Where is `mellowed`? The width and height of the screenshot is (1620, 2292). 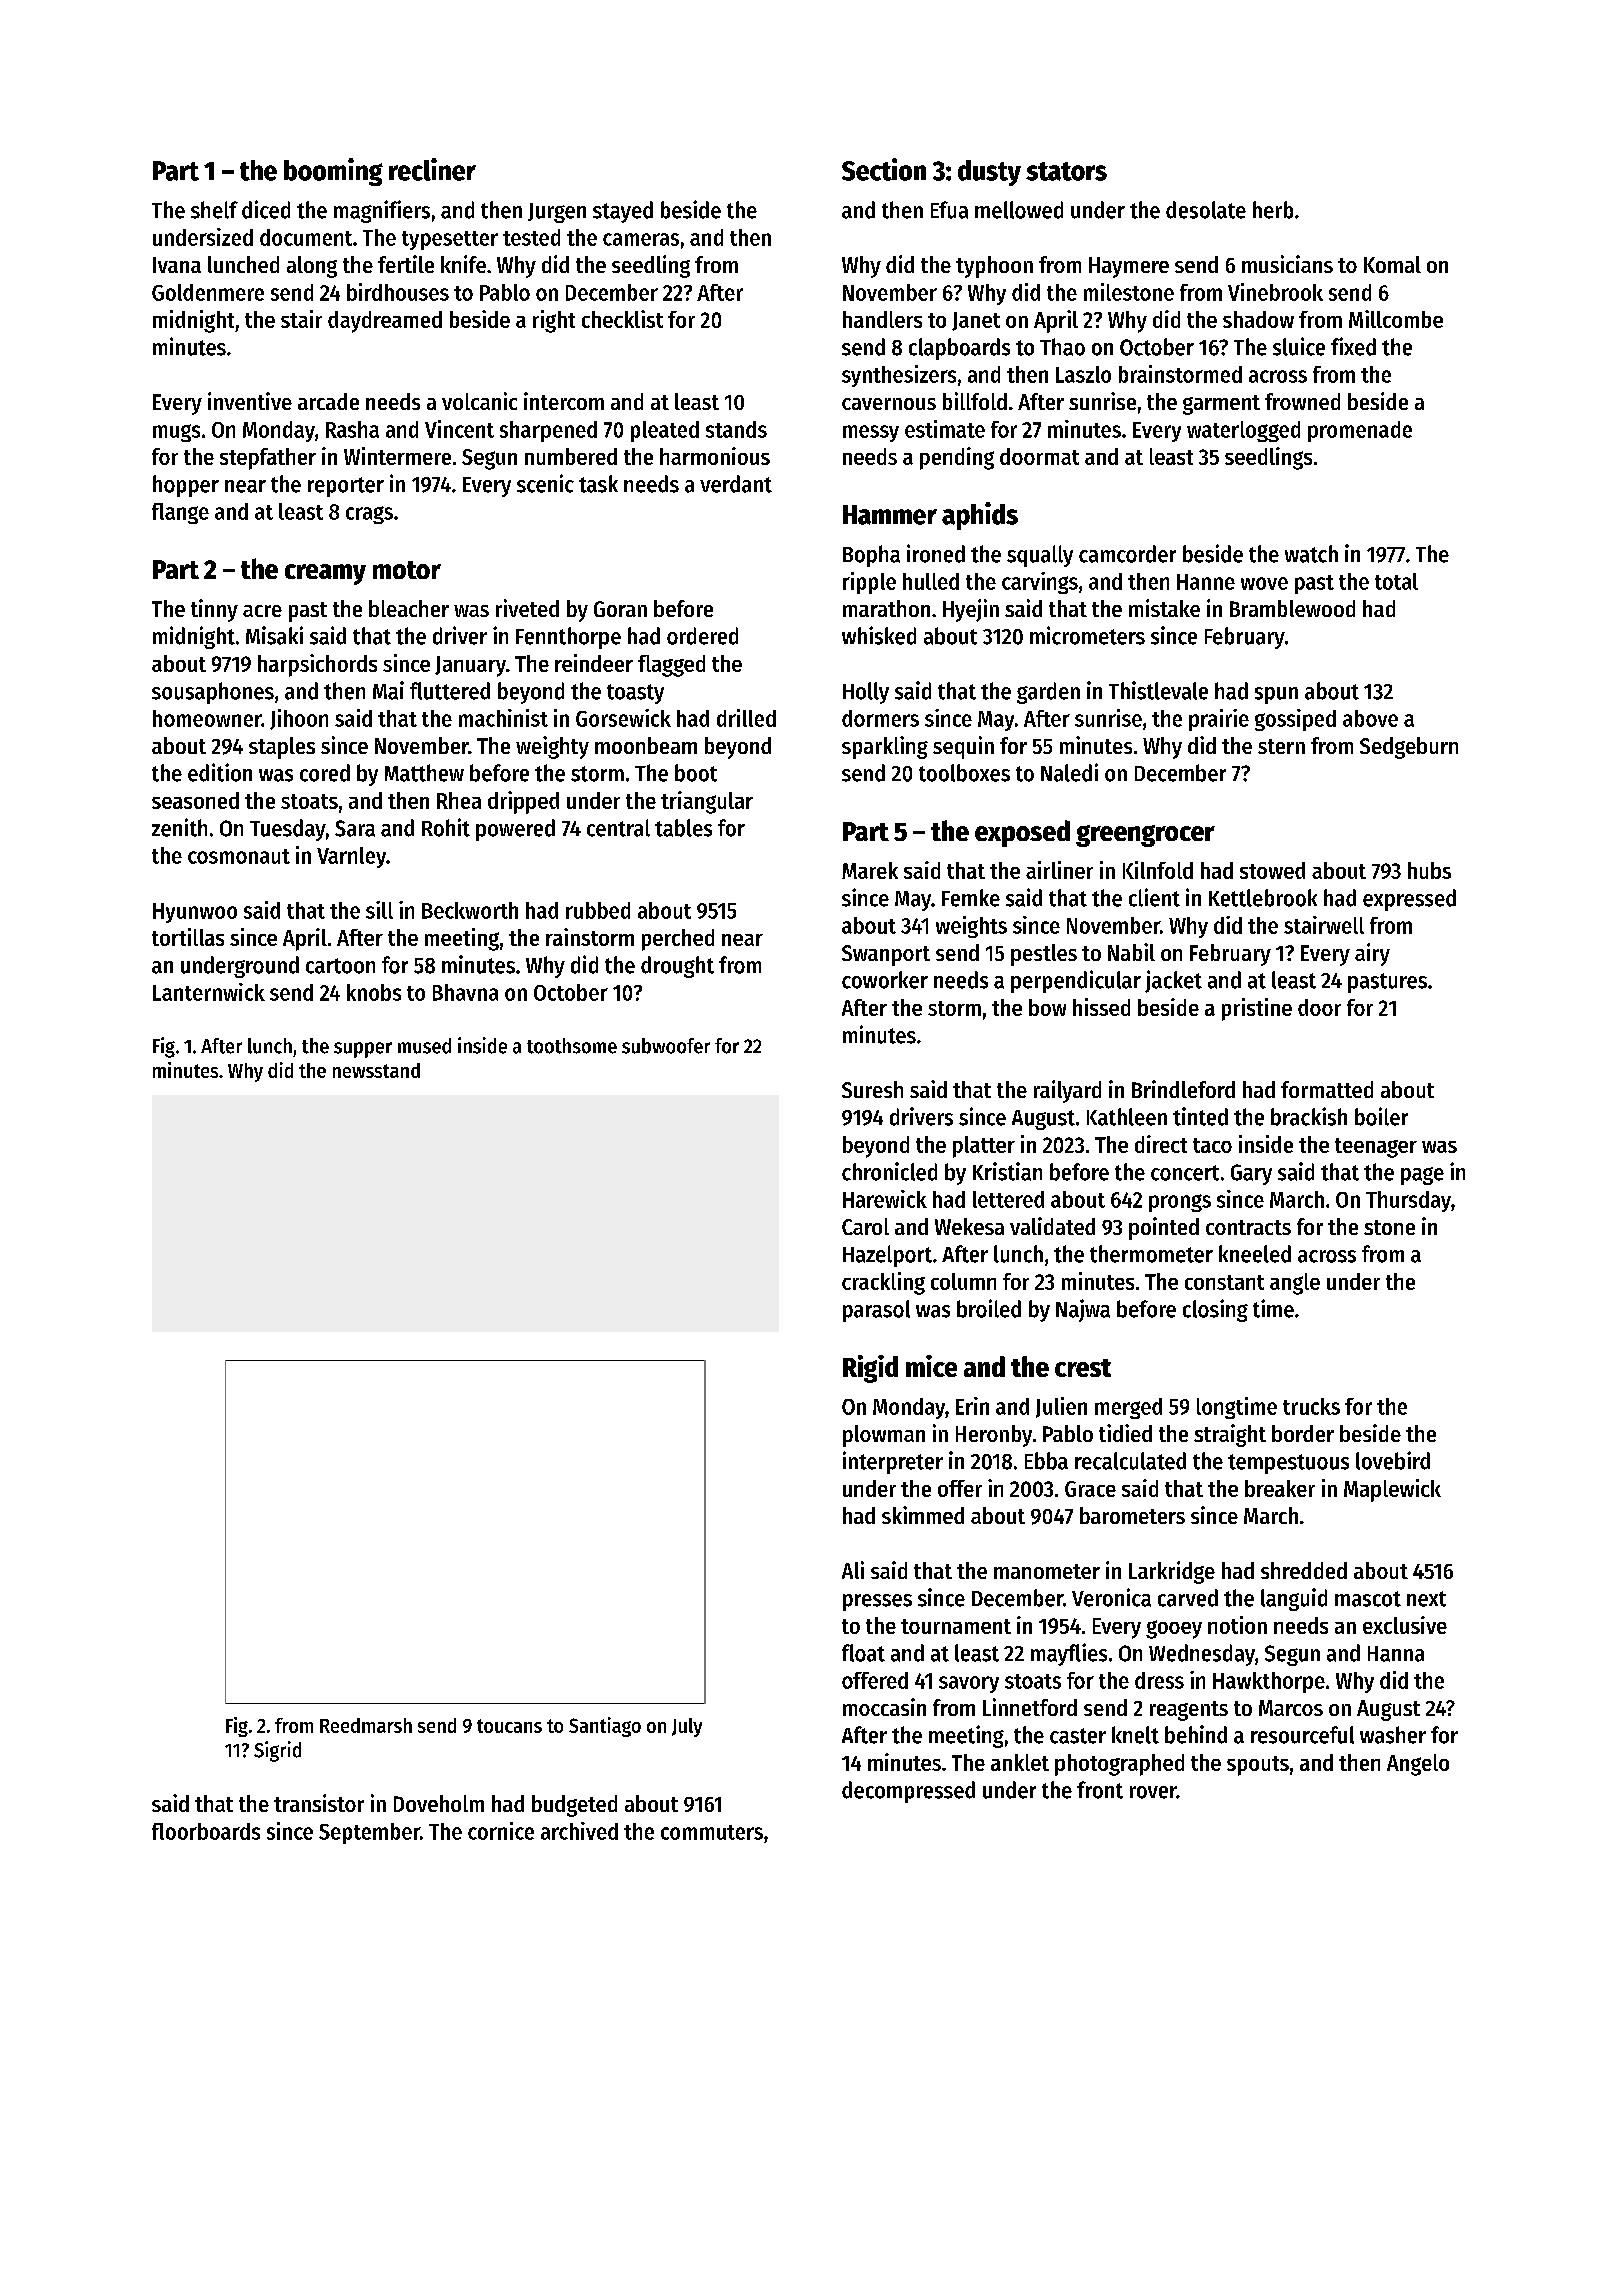
mellowed is located at coordinates (1019, 210).
